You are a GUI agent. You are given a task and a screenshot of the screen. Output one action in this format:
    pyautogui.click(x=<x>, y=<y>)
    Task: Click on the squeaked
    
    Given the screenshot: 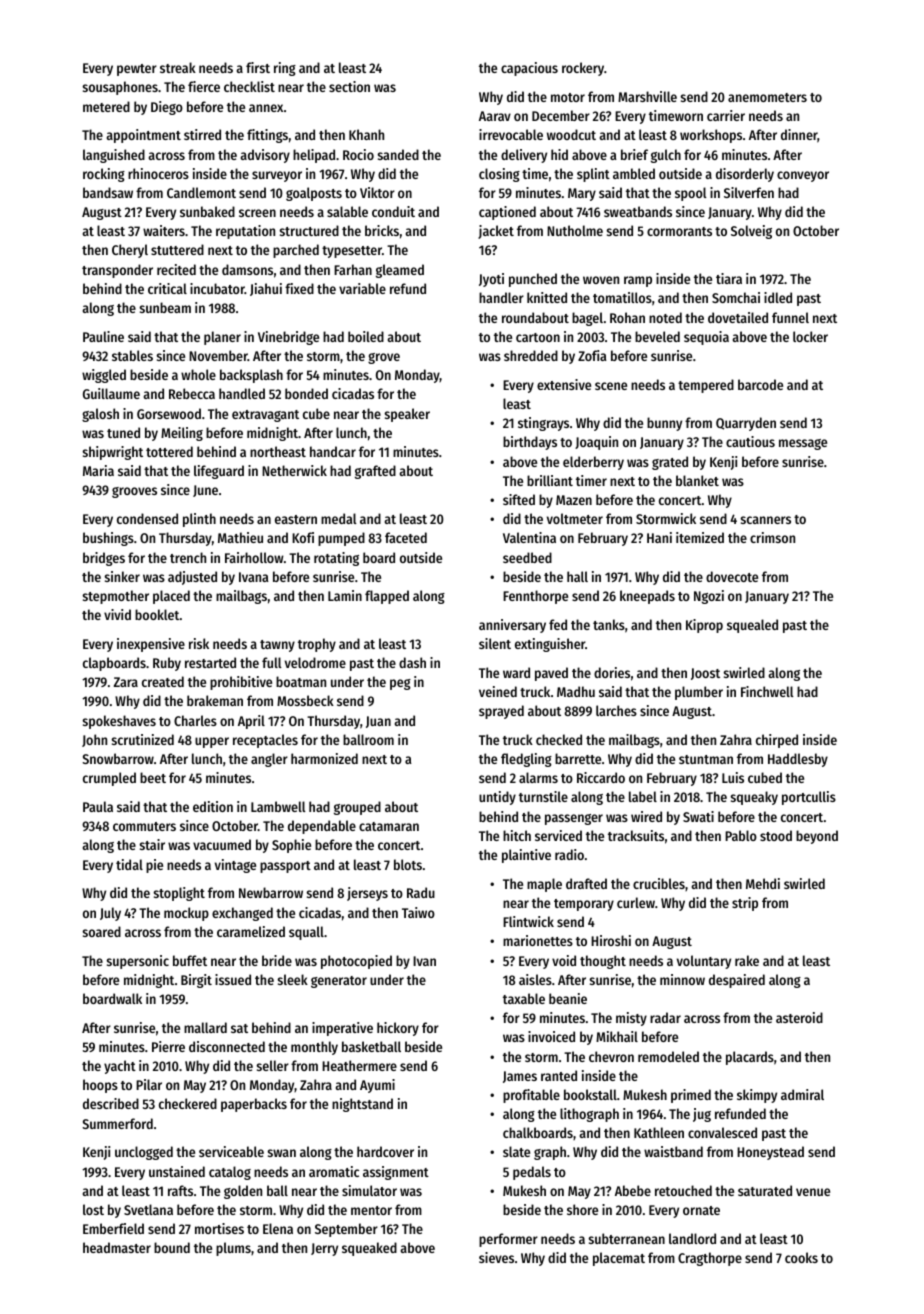 What is the action you would take?
    pyautogui.click(x=369, y=1249)
